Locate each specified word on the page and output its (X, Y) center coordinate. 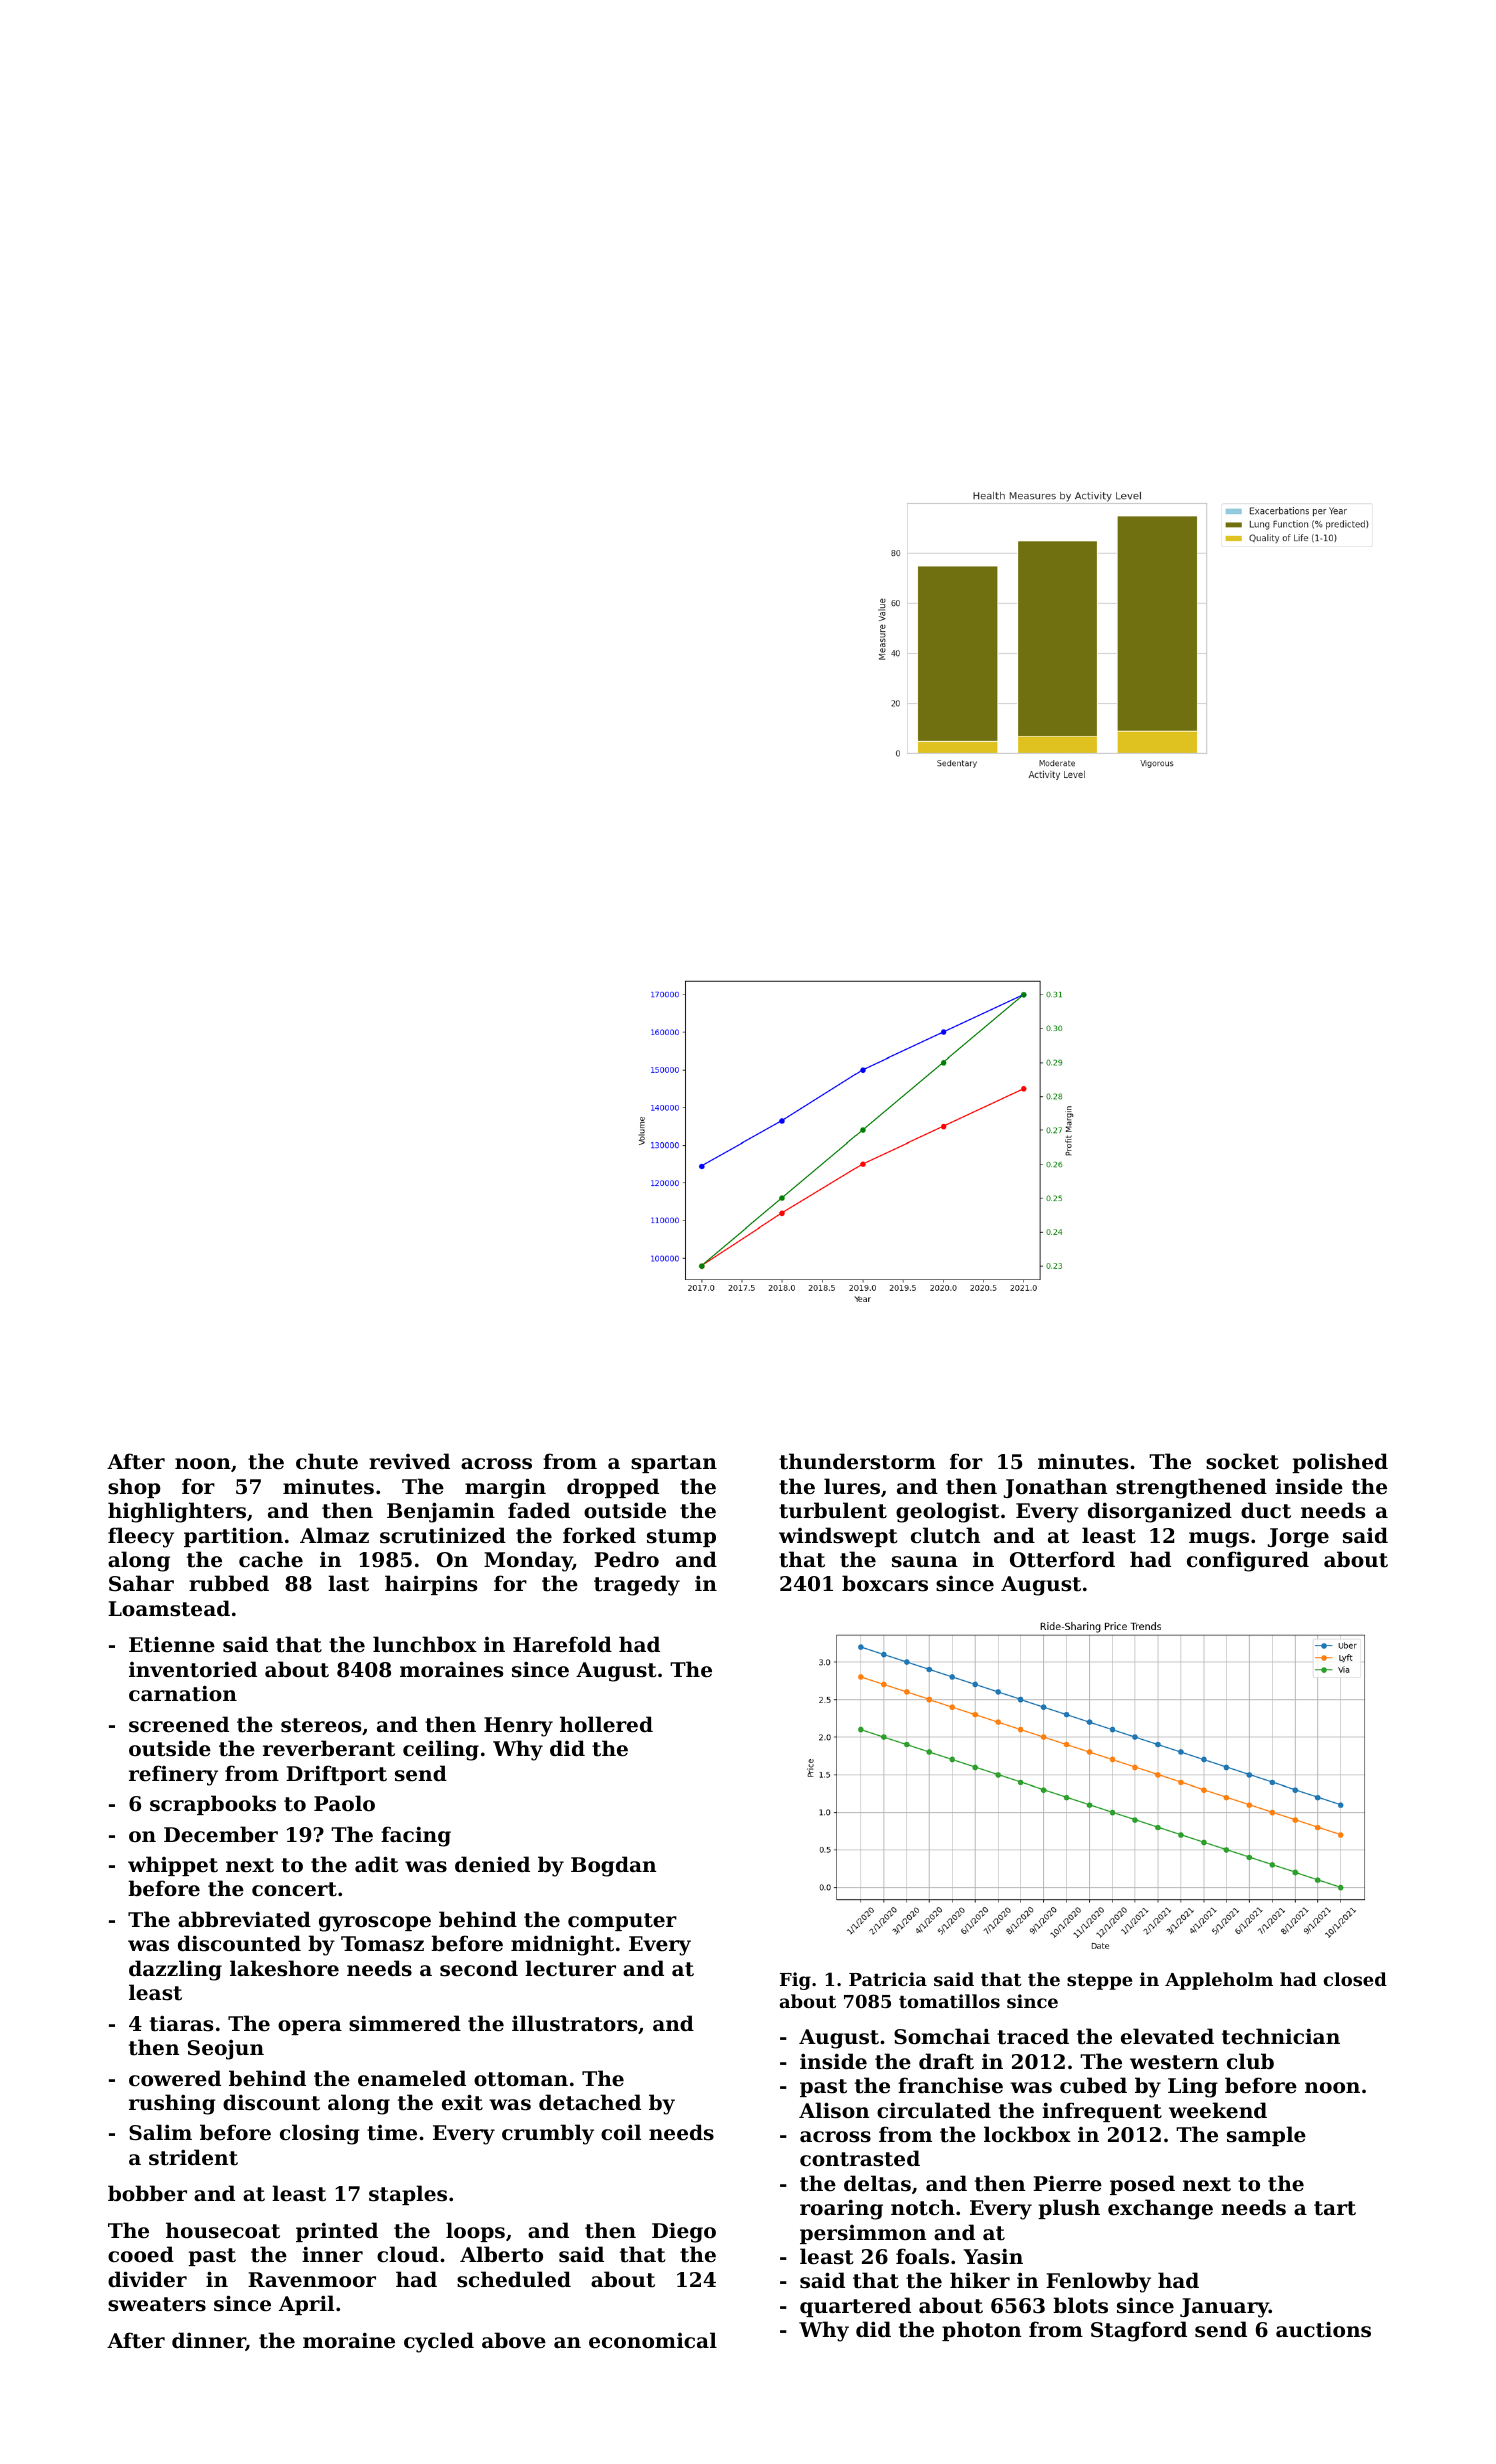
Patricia (888, 1979)
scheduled (514, 2279)
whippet (173, 1866)
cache (271, 1559)
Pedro (626, 1559)
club (1250, 2061)
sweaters (157, 2304)
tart (1335, 2208)
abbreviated (244, 1919)
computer (622, 1922)
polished (1340, 1463)
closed (1355, 1979)
